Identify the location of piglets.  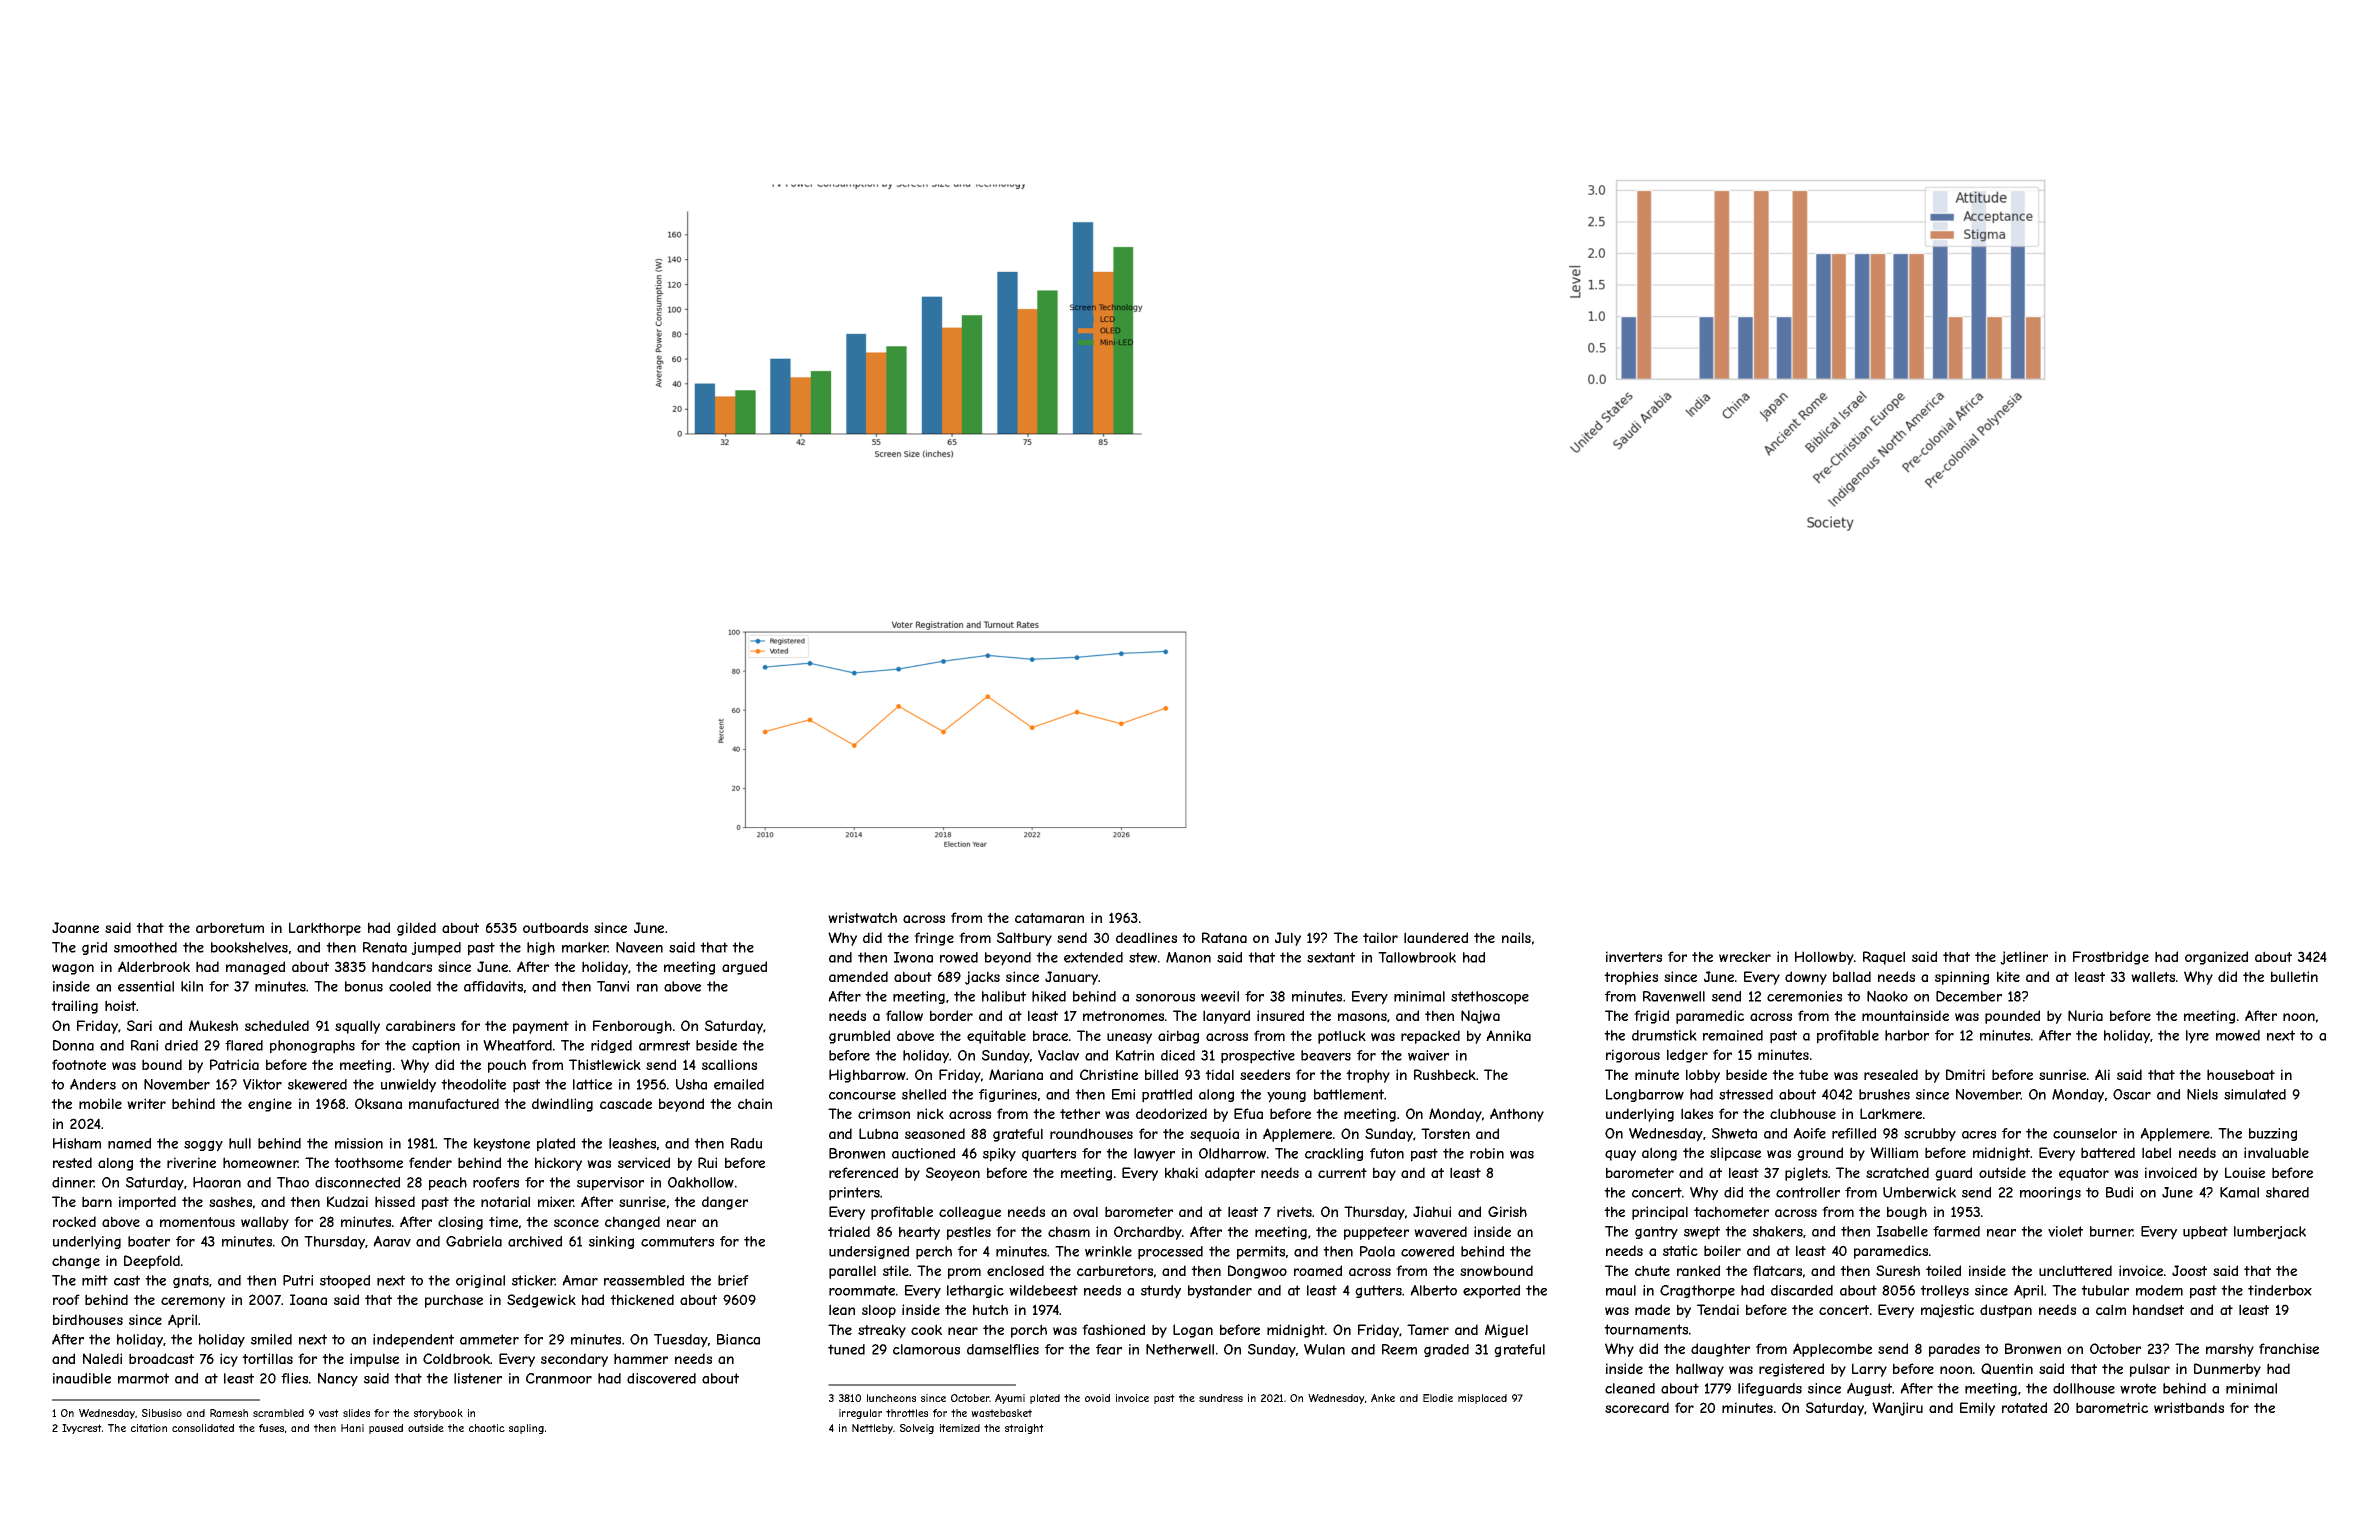
(1806, 1174).
